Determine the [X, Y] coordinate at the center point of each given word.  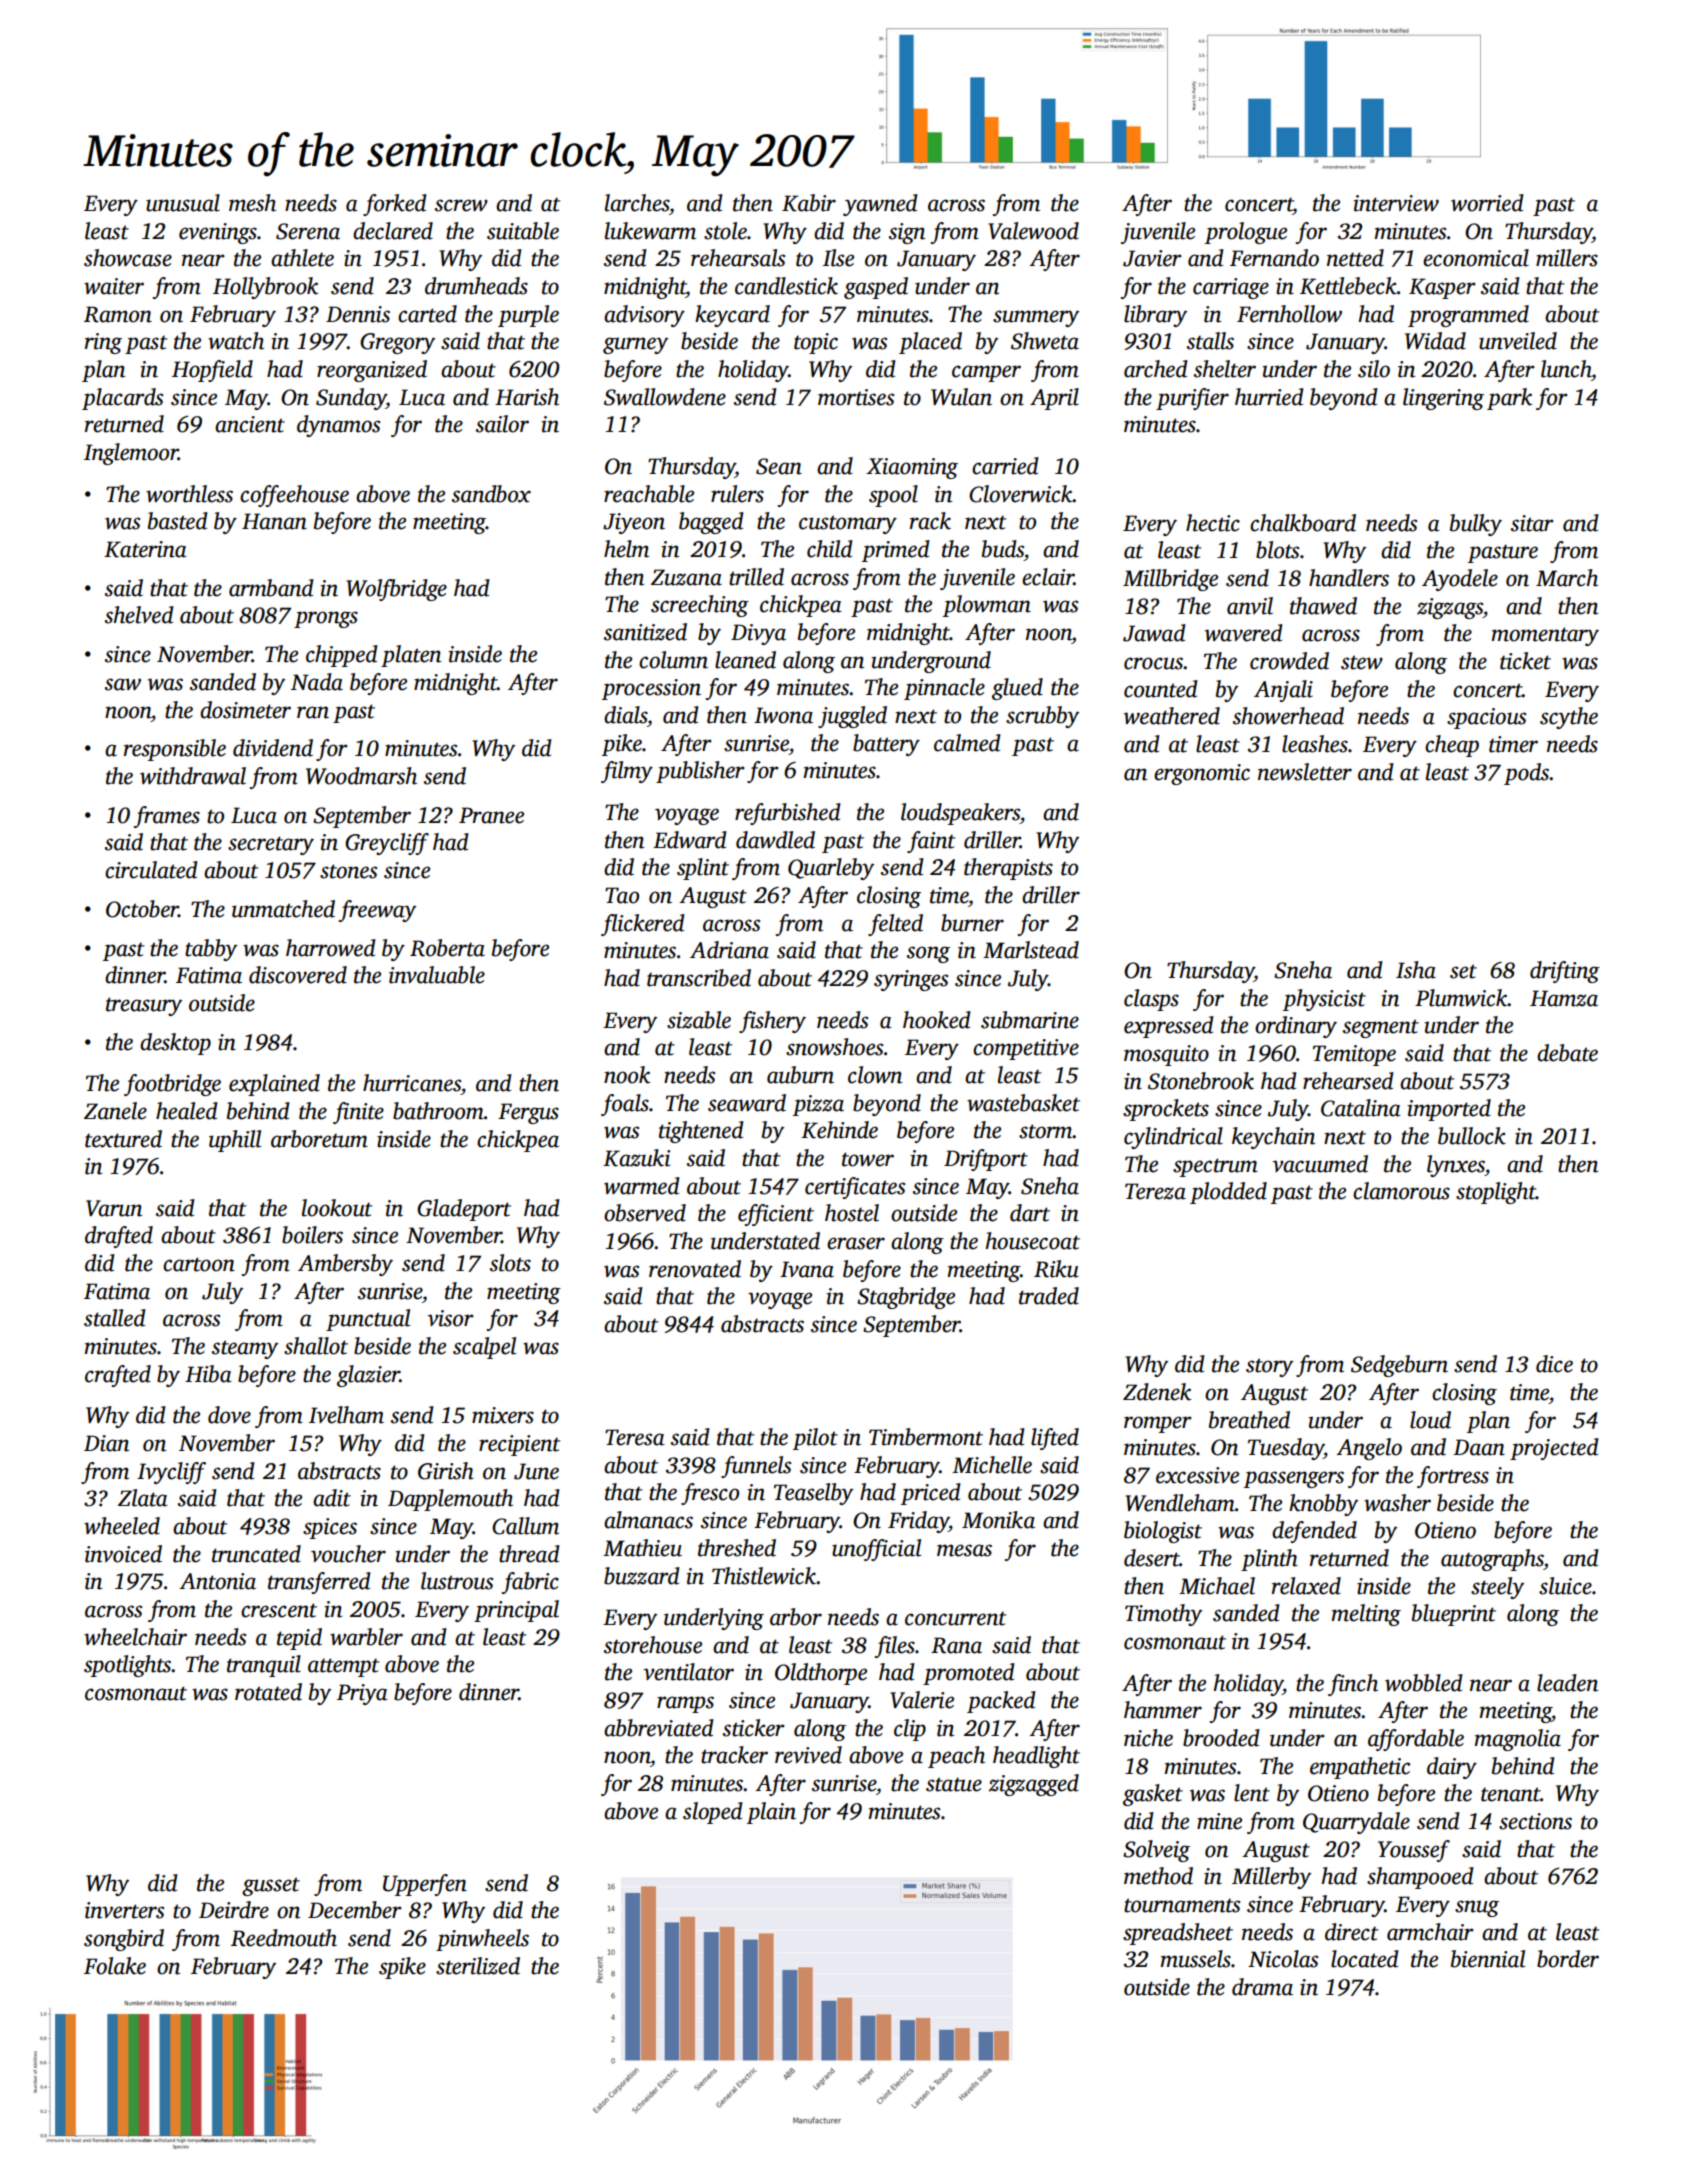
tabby [211, 950]
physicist [1324, 1000]
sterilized [478, 1966]
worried [1487, 203]
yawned [880, 205]
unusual [183, 203]
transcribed [699, 978]
